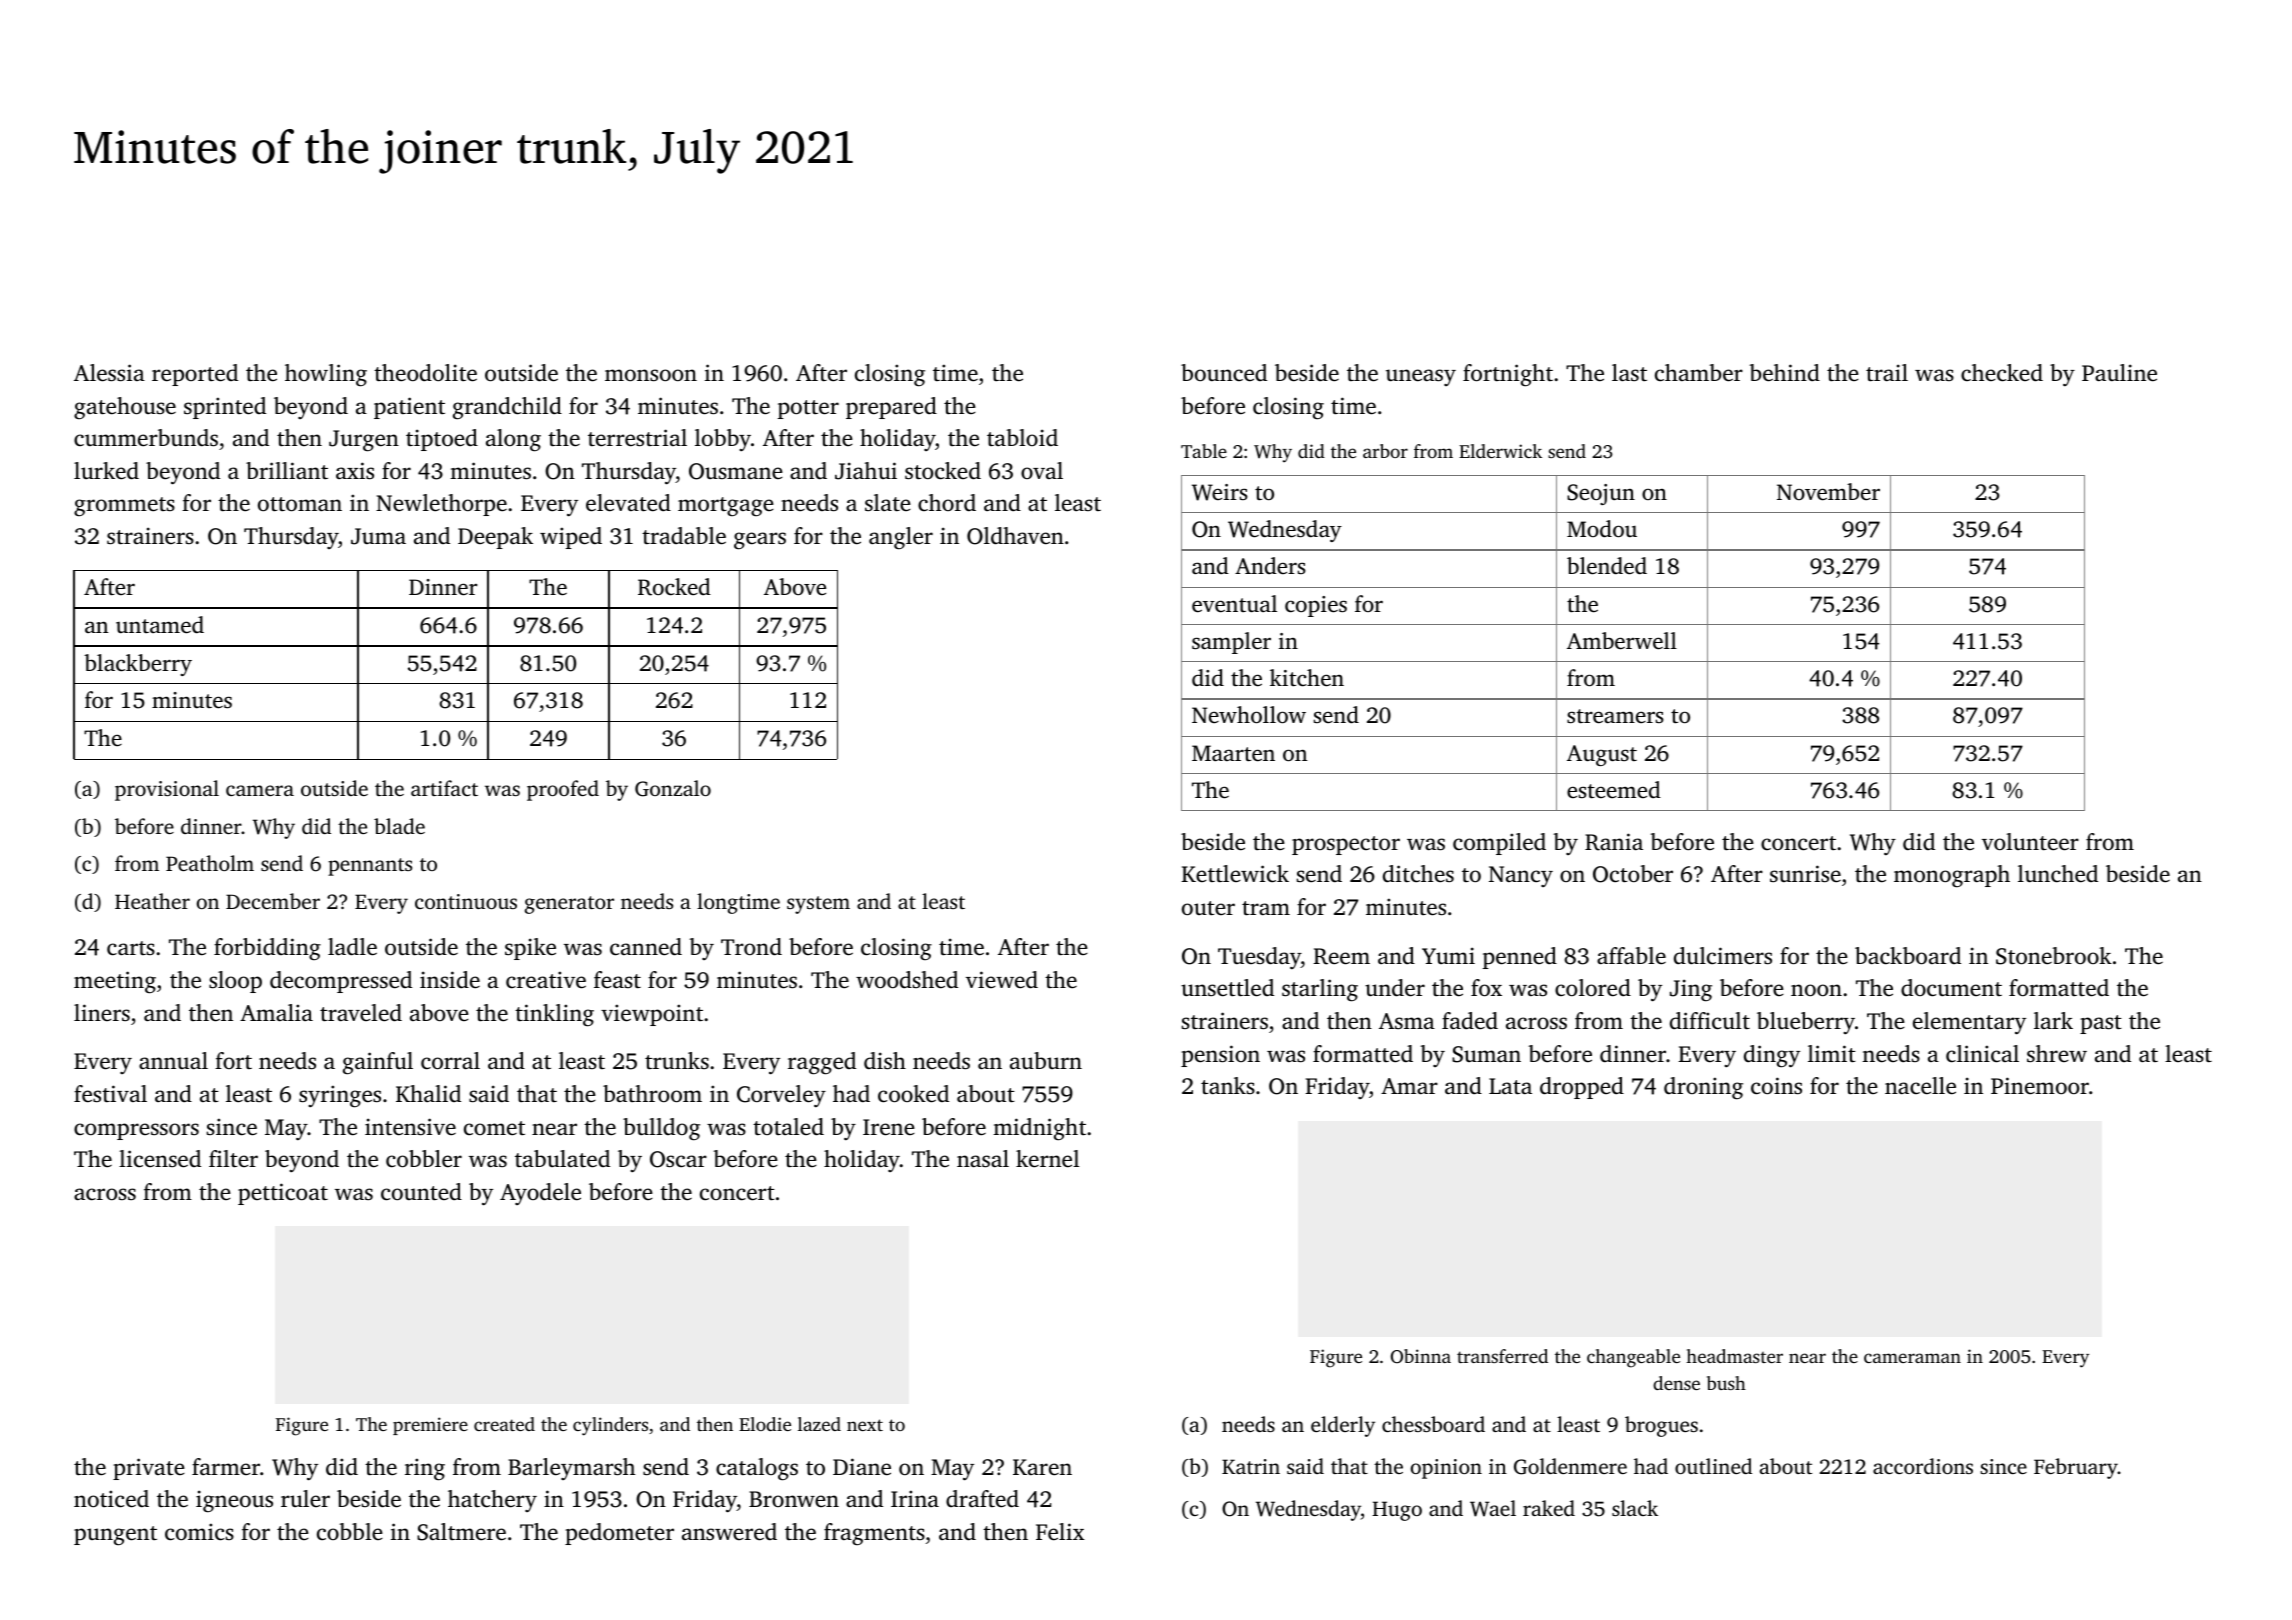 This document has height=1620, width=2292. I want to click on Diane, so click(862, 1467).
